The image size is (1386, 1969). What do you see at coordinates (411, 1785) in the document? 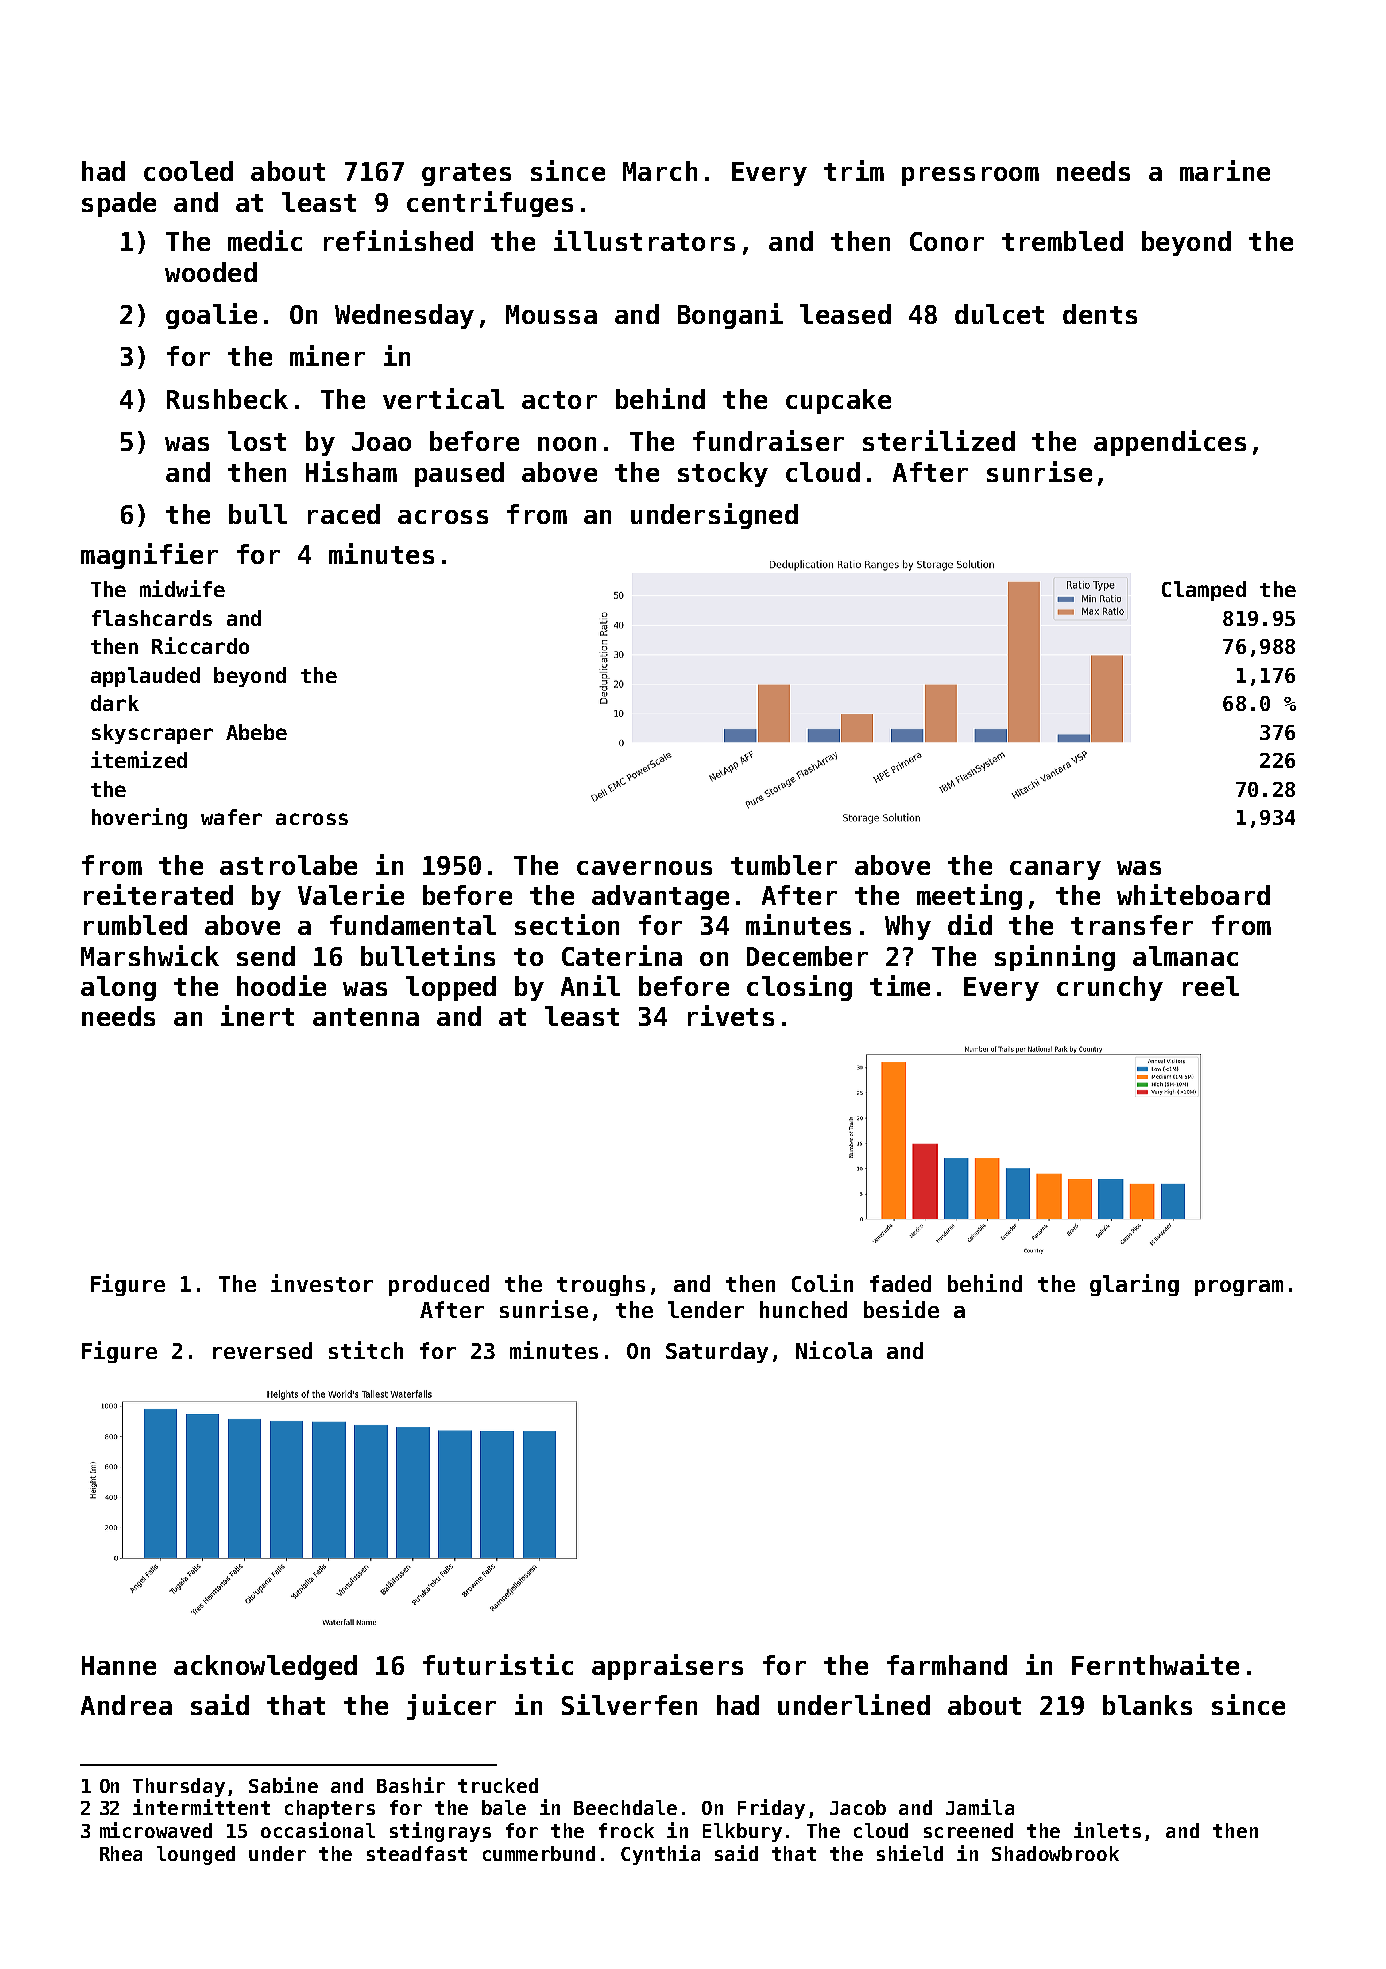
I see `Bashir` at bounding box center [411, 1785].
